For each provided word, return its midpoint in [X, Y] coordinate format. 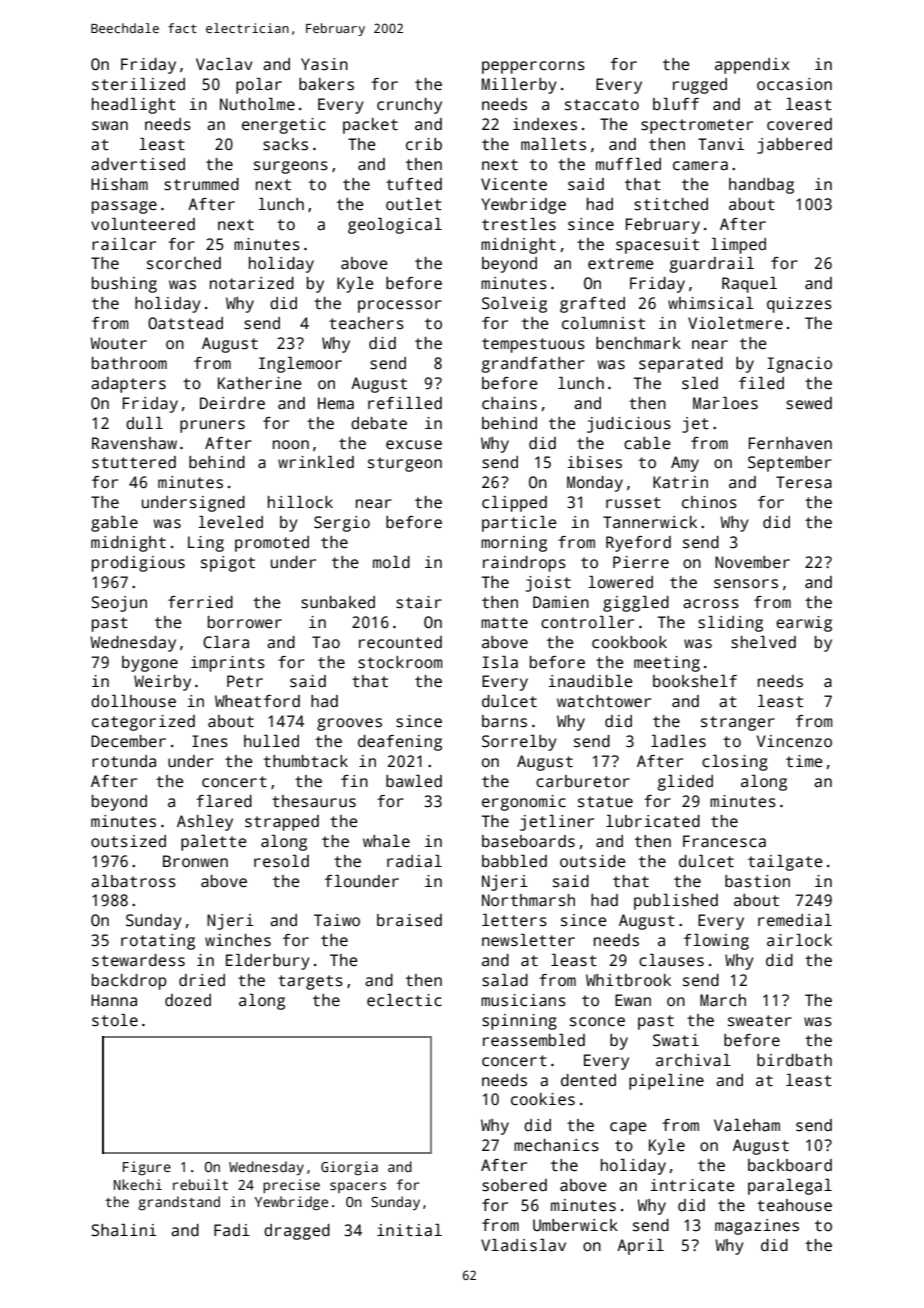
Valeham [747, 1125]
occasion [794, 84]
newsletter [528, 940]
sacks [285, 144]
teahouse [794, 1205]
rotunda [124, 761]
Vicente [514, 184]
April [640, 1247]
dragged [297, 1232]
